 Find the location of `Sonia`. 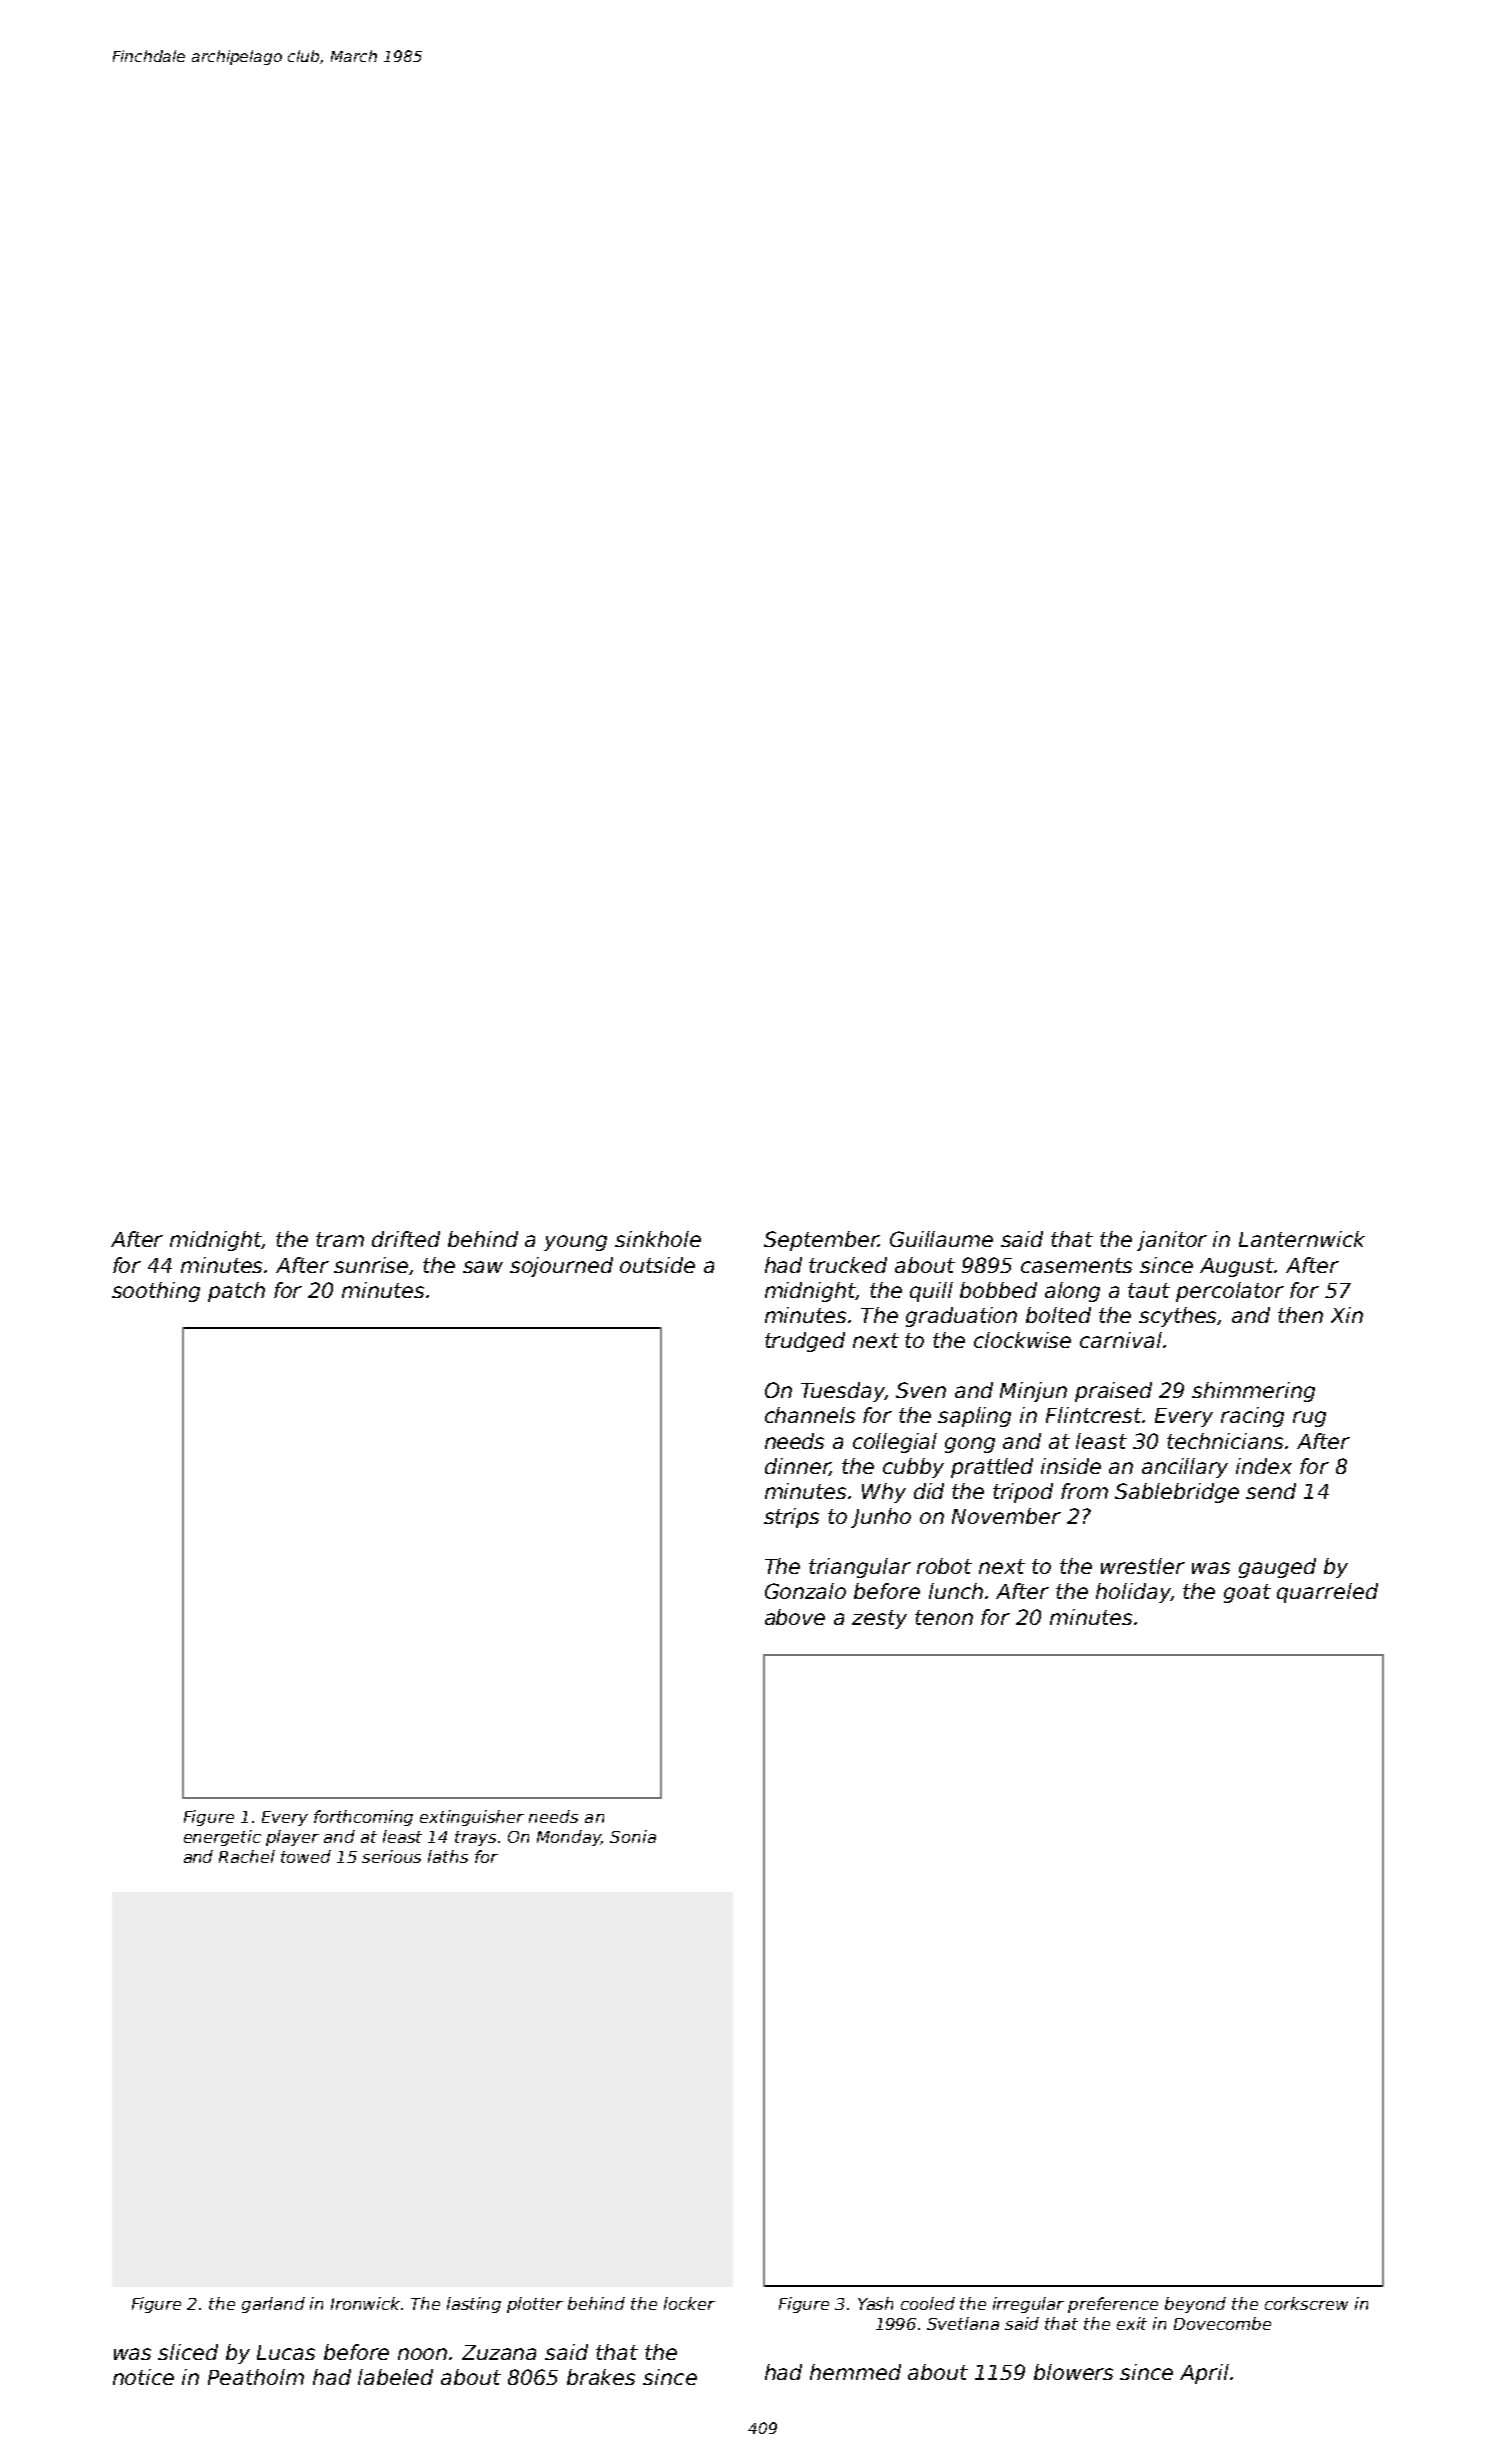

Sonia is located at coordinates (633, 1836).
